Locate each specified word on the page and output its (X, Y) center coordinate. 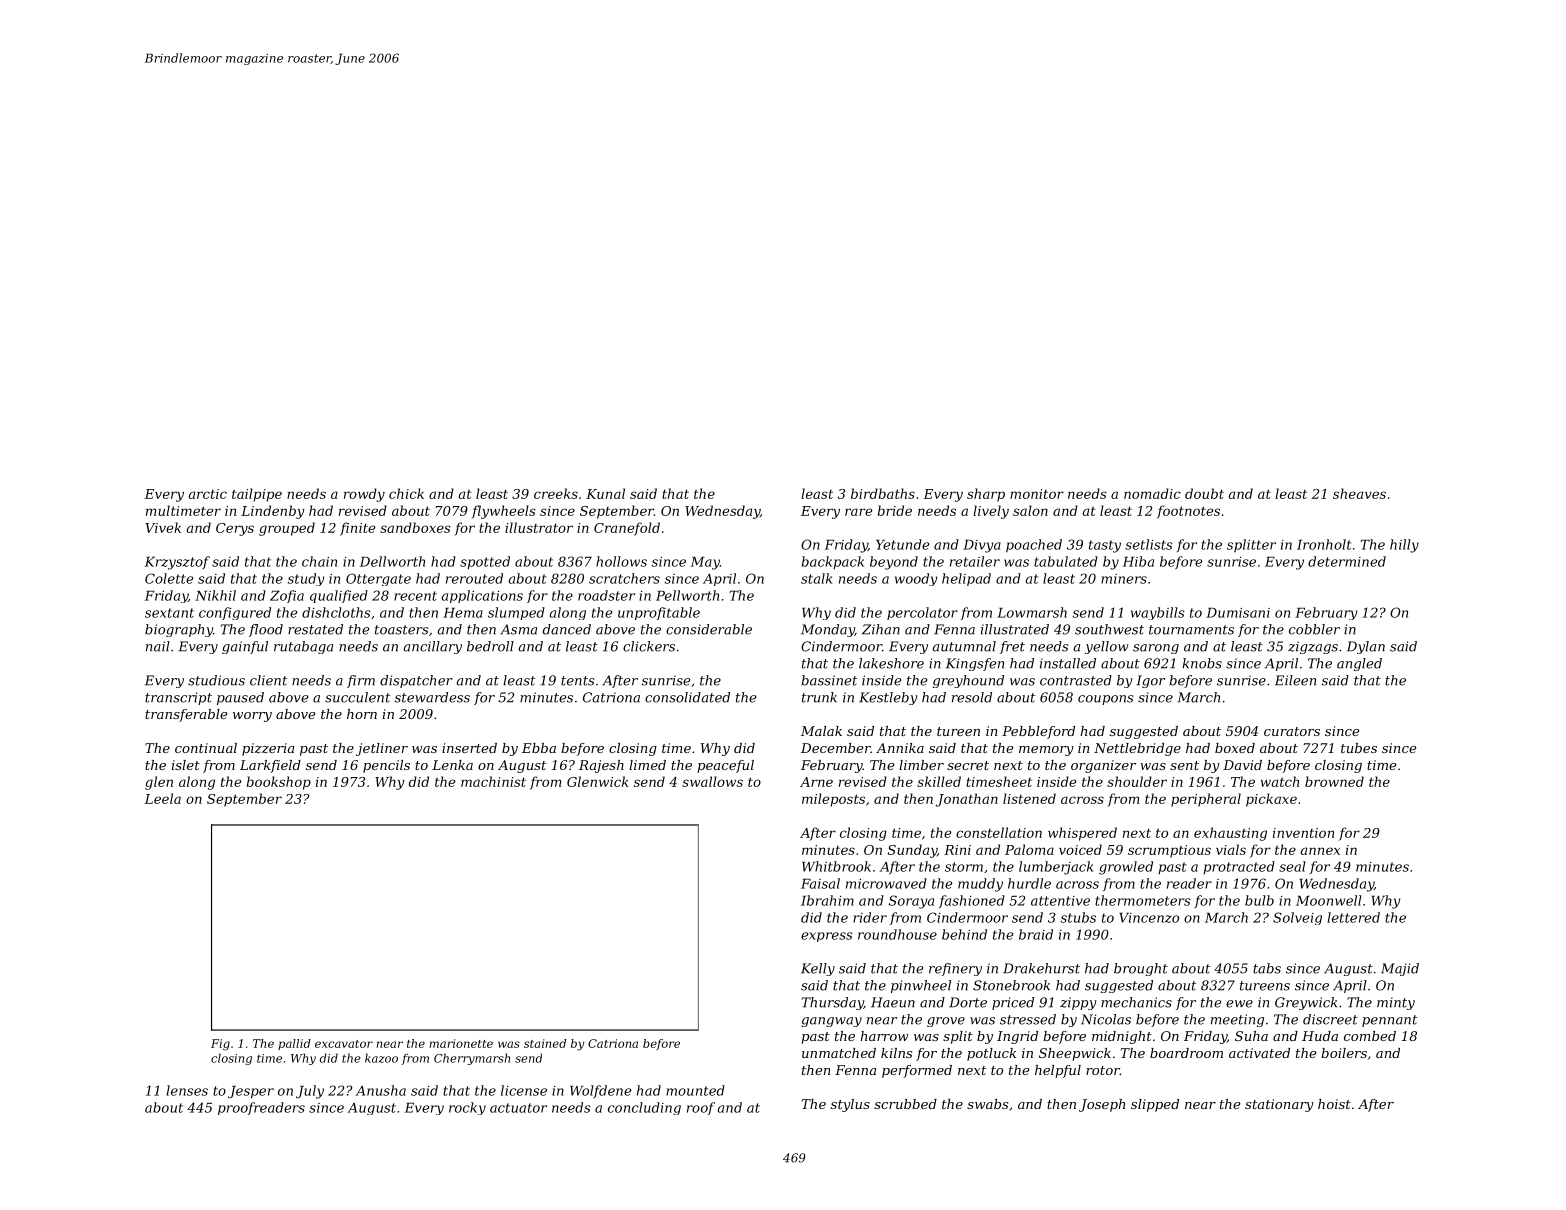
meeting (1237, 1020)
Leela (162, 798)
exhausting (1230, 834)
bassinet (829, 680)
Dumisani (1238, 613)
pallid (294, 1044)
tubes (1359, 748)
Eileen (1295, 680)
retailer (975, 561)
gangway (831, 1022)
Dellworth (392, 561)
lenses (187, 1090)
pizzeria (268, 749)
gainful (245, 647)
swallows (712, 781)
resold (972, 697)
